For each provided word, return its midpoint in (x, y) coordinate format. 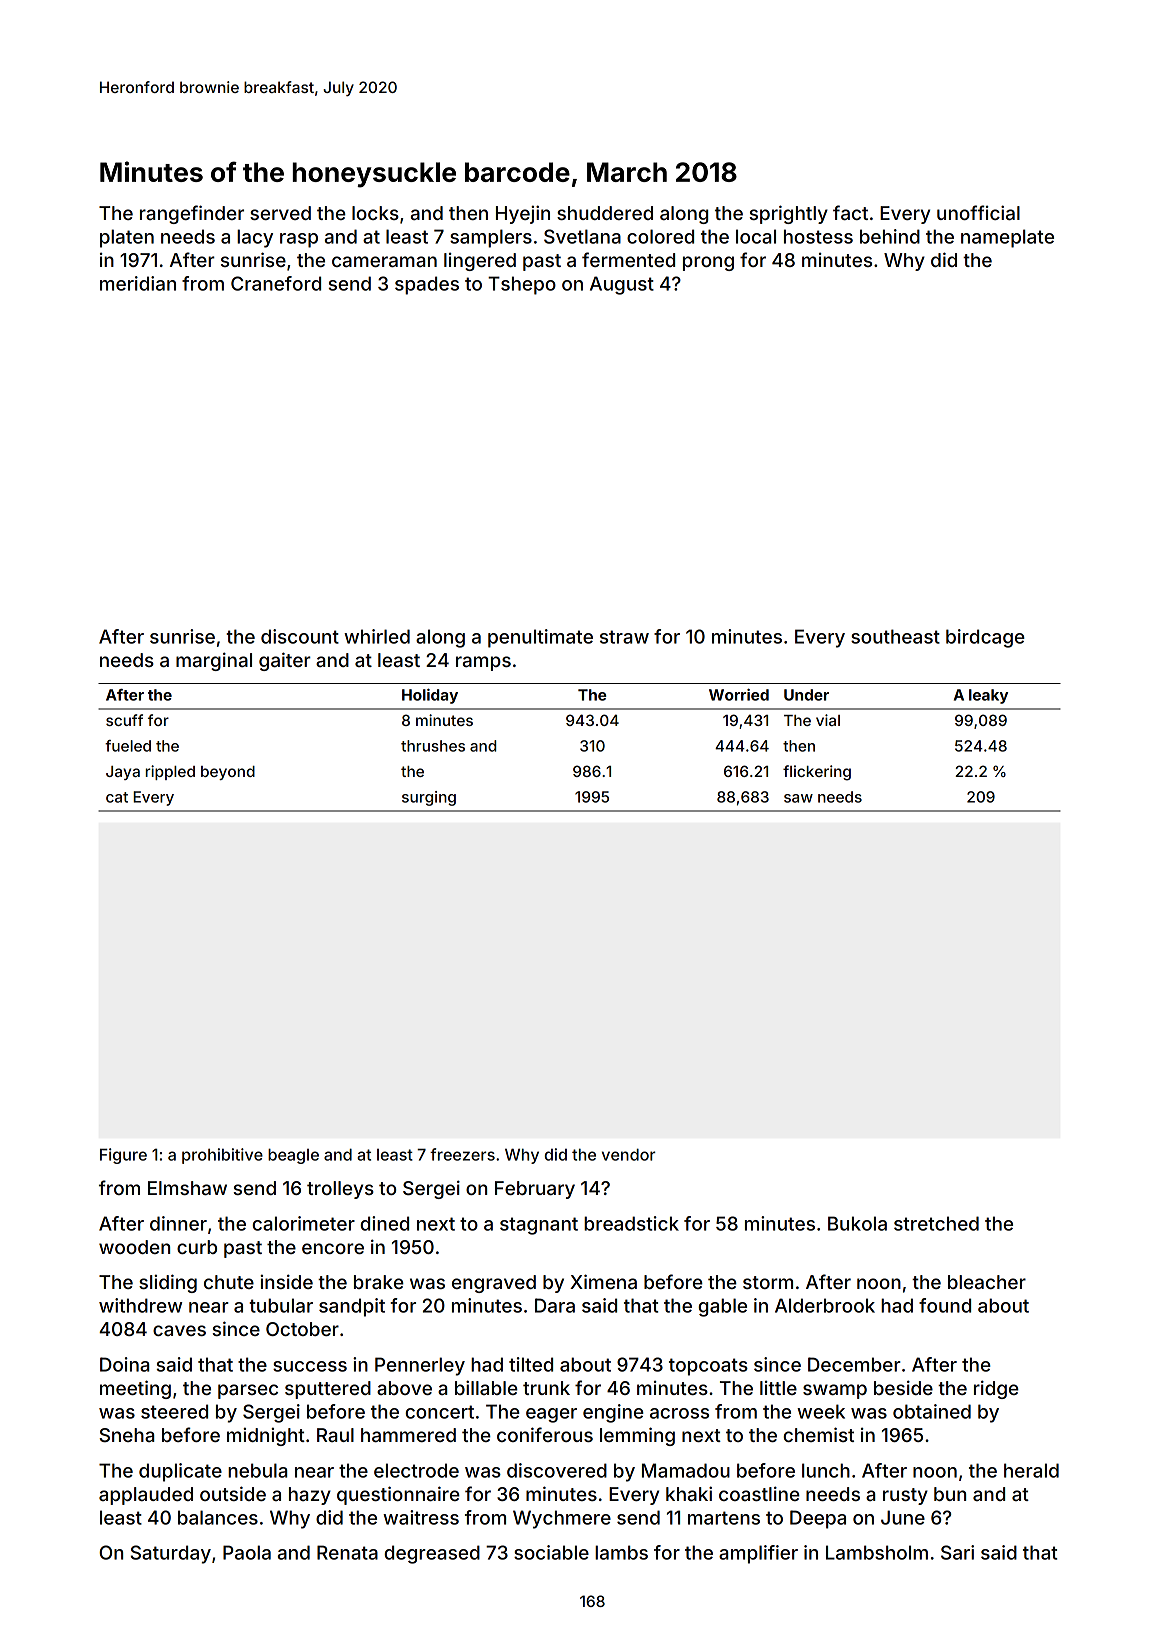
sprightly (789, 214)
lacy (255, 238)
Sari (957, 1552)
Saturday (171, 1554)
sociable (551, 1552)
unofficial (978, 212)
